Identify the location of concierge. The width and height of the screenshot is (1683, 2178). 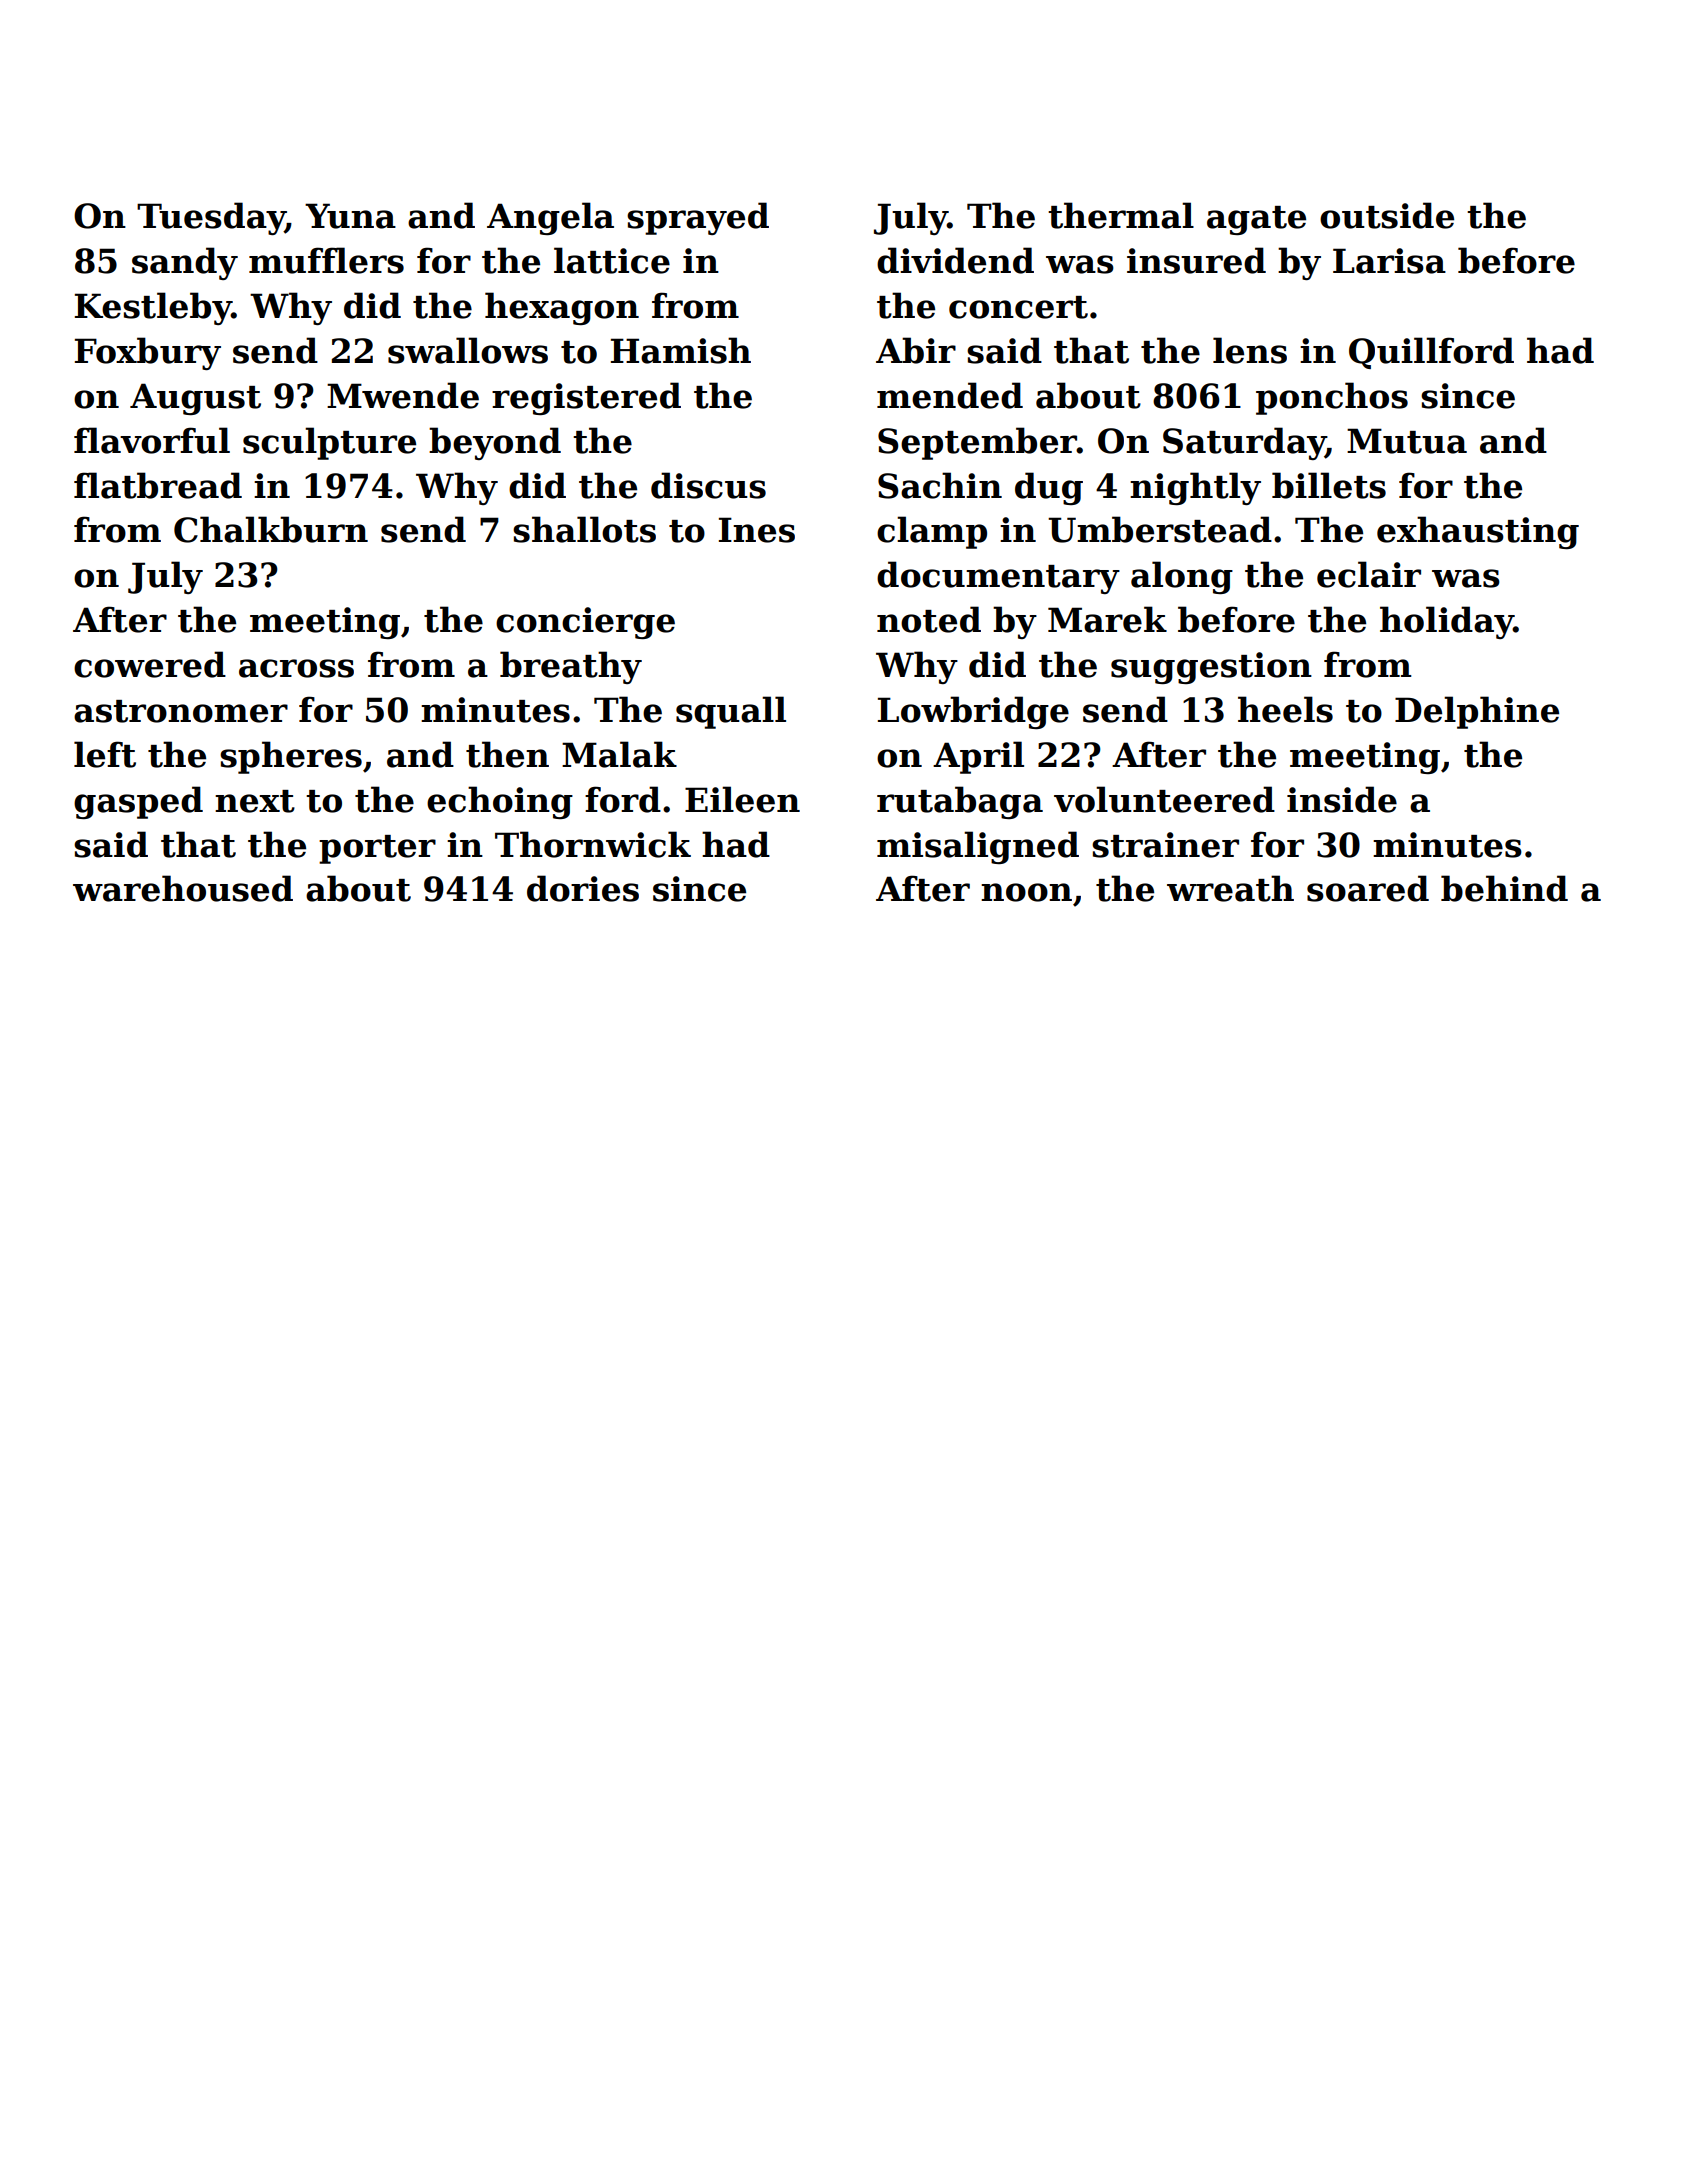
(585, 623).
